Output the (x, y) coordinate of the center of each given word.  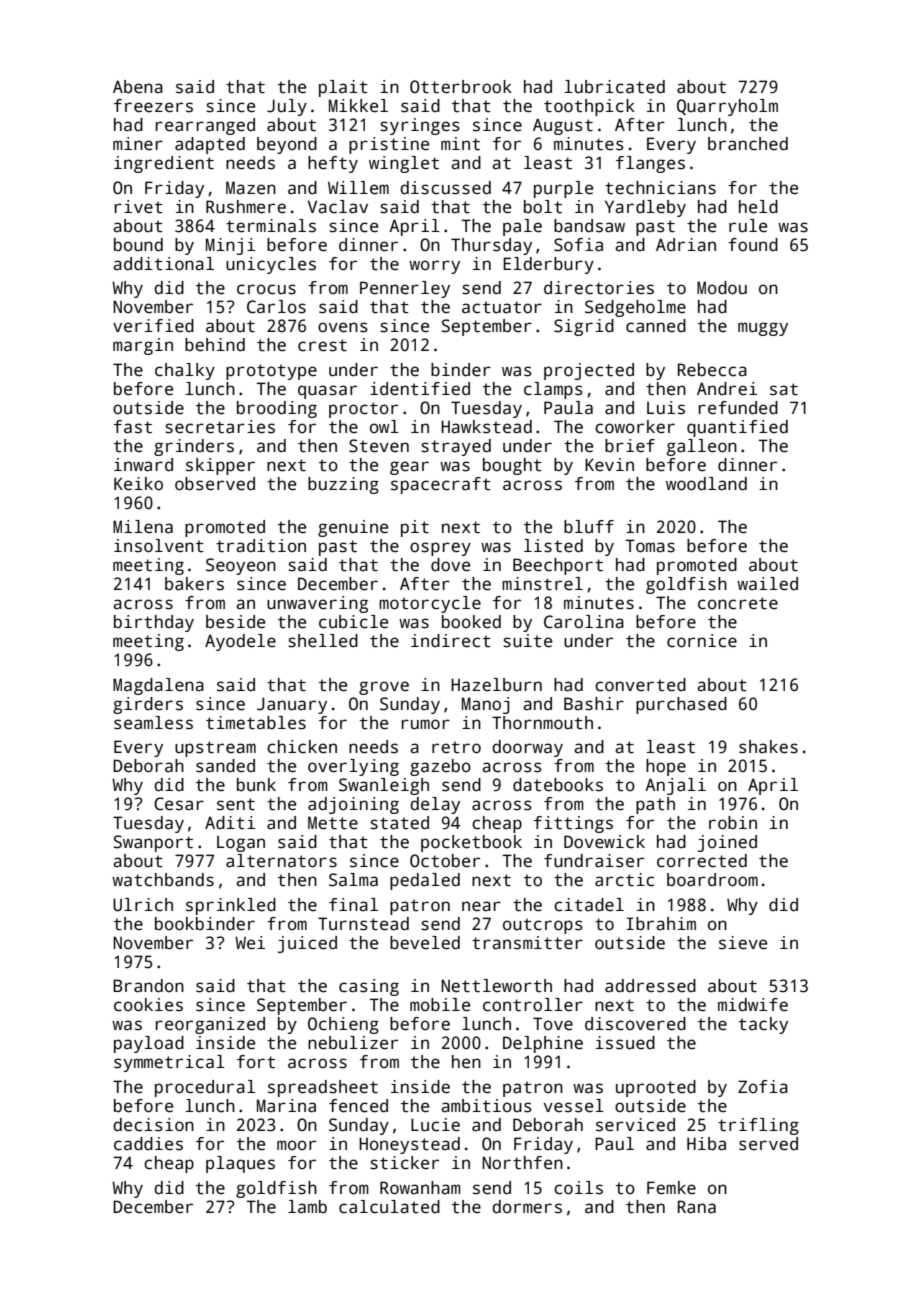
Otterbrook (461, 87)
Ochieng (343, 1025)
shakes (768, 747)
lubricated (615, 87)
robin (733, 823)
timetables (256, 723)
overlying (353, 767)
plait (343, 88)
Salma (353, 880)
